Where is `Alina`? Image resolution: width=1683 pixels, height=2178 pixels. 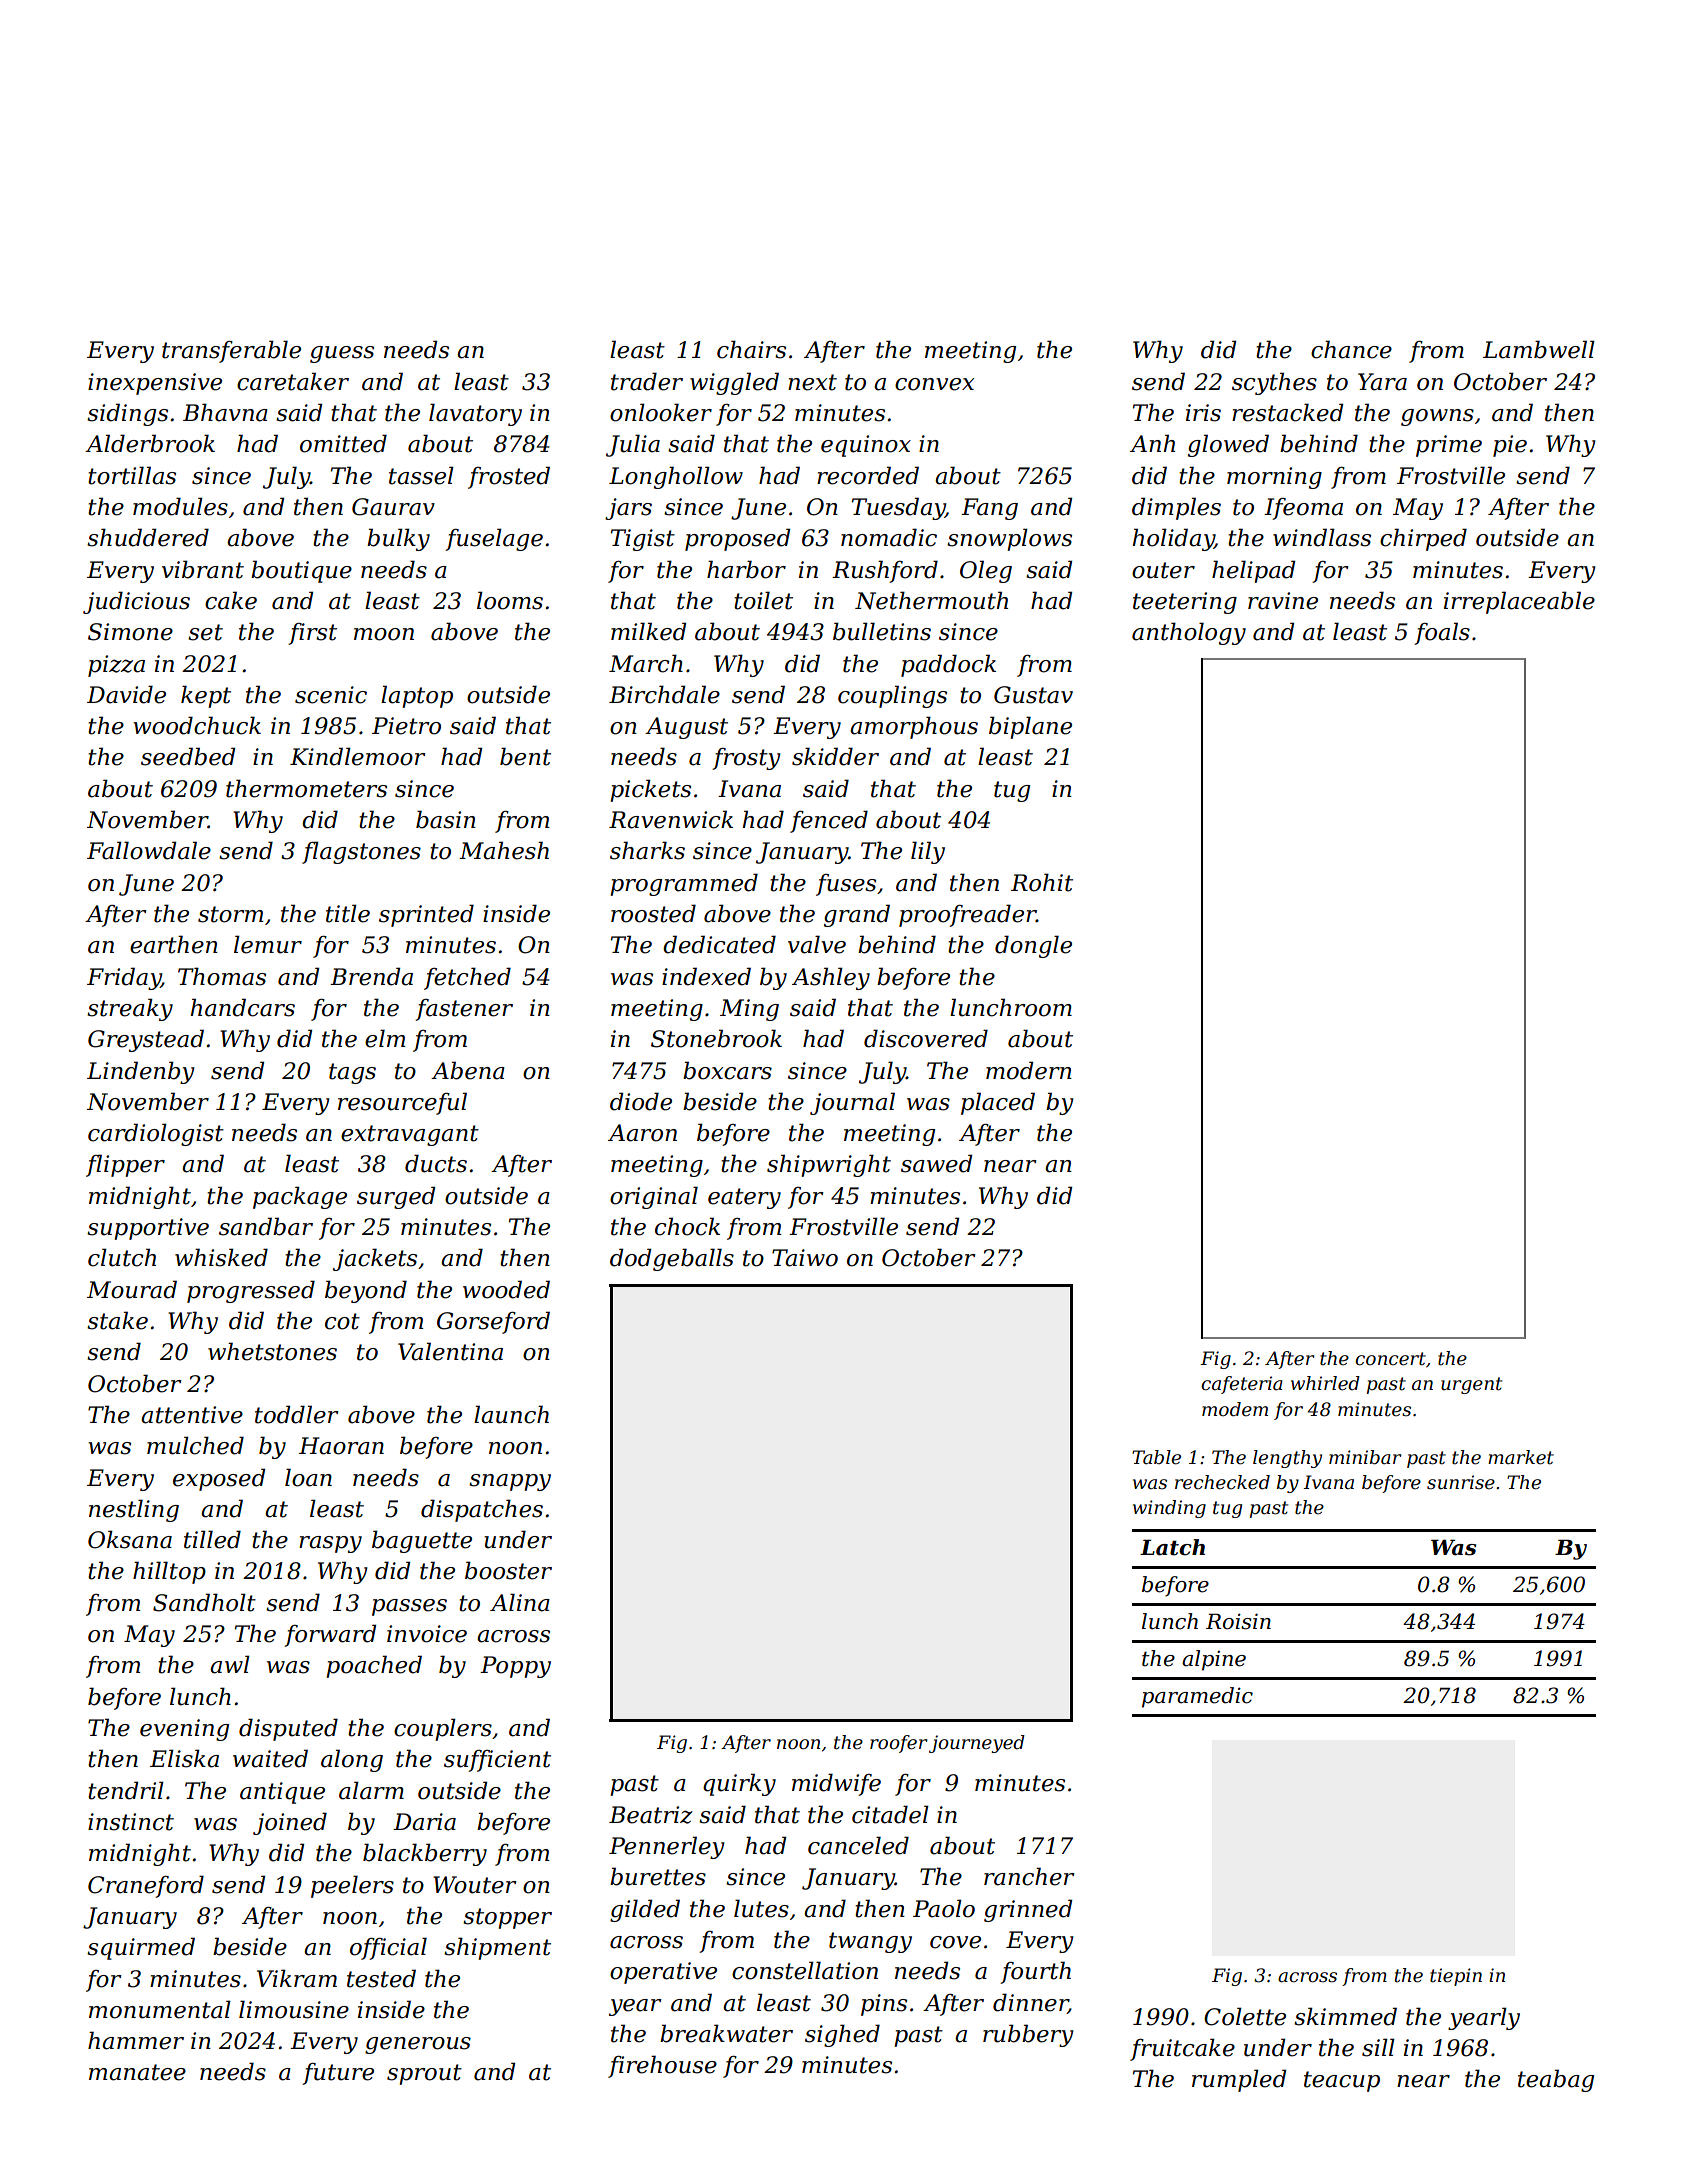
Alina is located at coordinates (520, 1602).
